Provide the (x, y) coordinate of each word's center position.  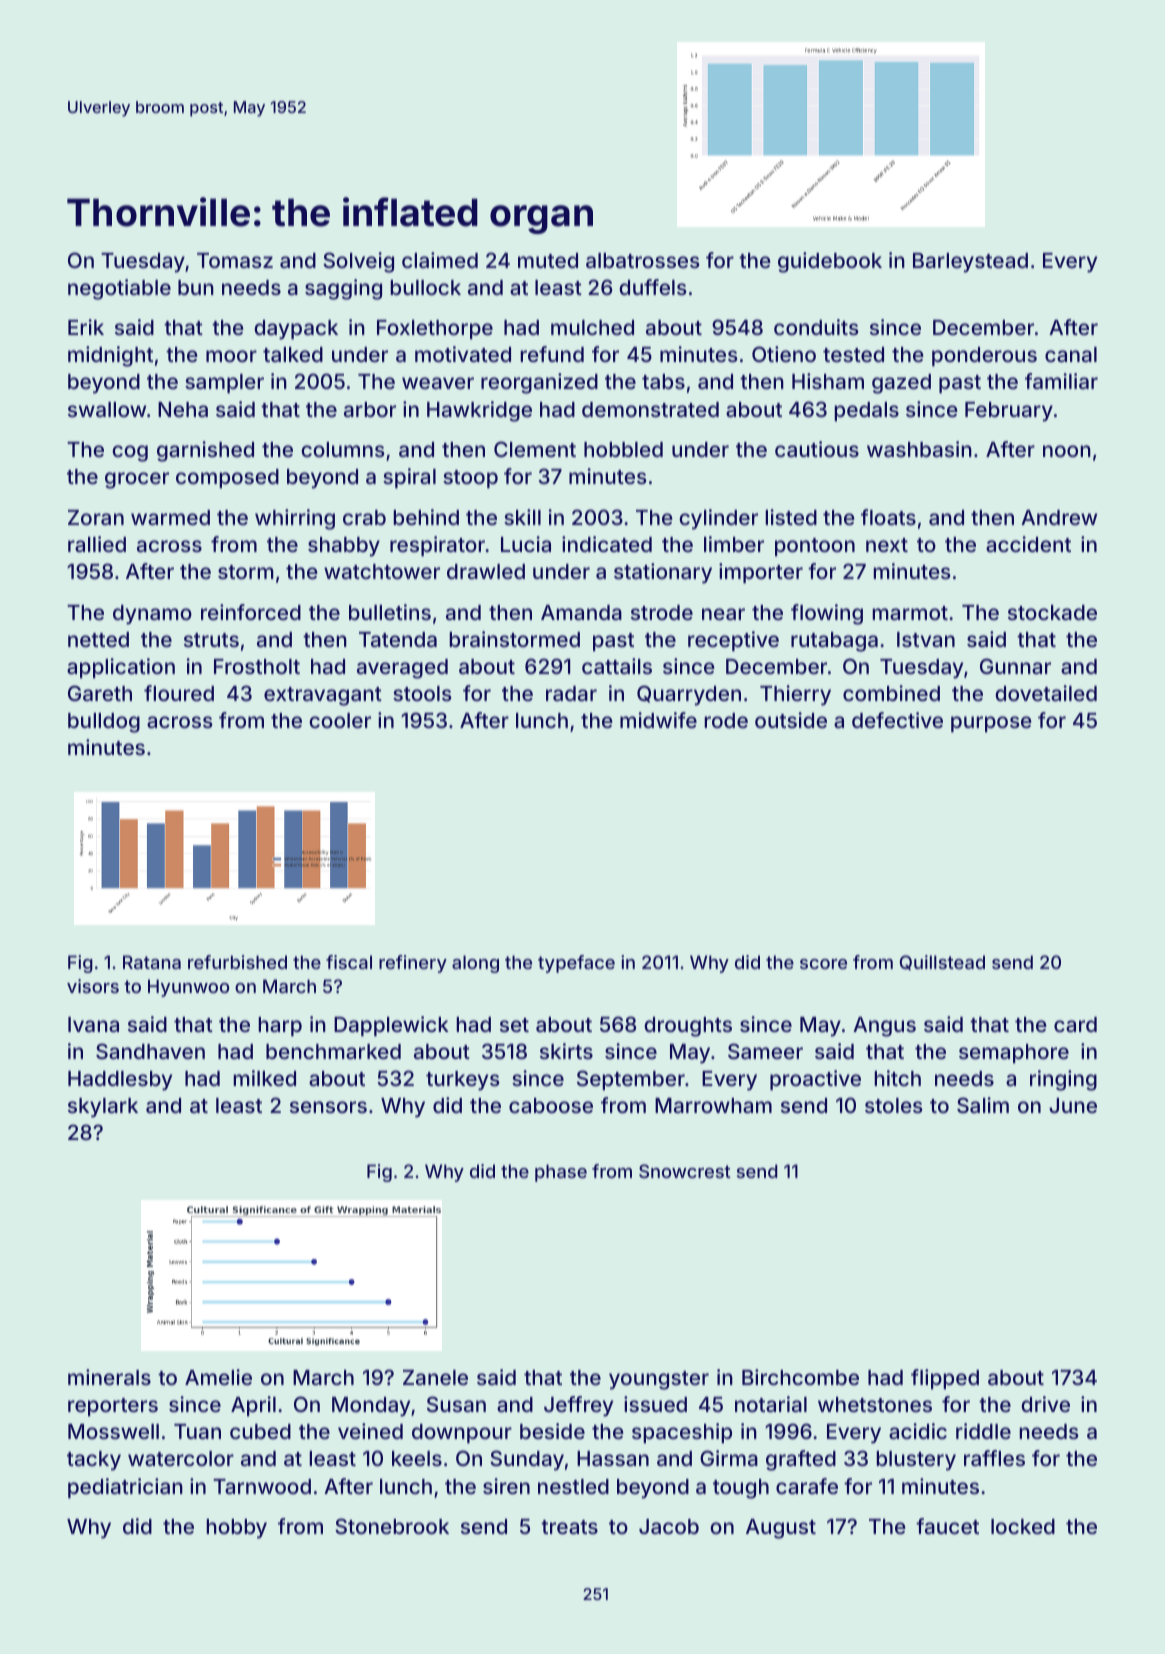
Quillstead (942, 962)
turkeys (463, 1081)
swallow (107, 409)
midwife (658, 720)
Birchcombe (800, 1377)
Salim (983, 1105)
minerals (109, 1377)
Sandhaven (150, 1051)
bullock (425, 287)
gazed (901, 384)
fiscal (349, 962)
